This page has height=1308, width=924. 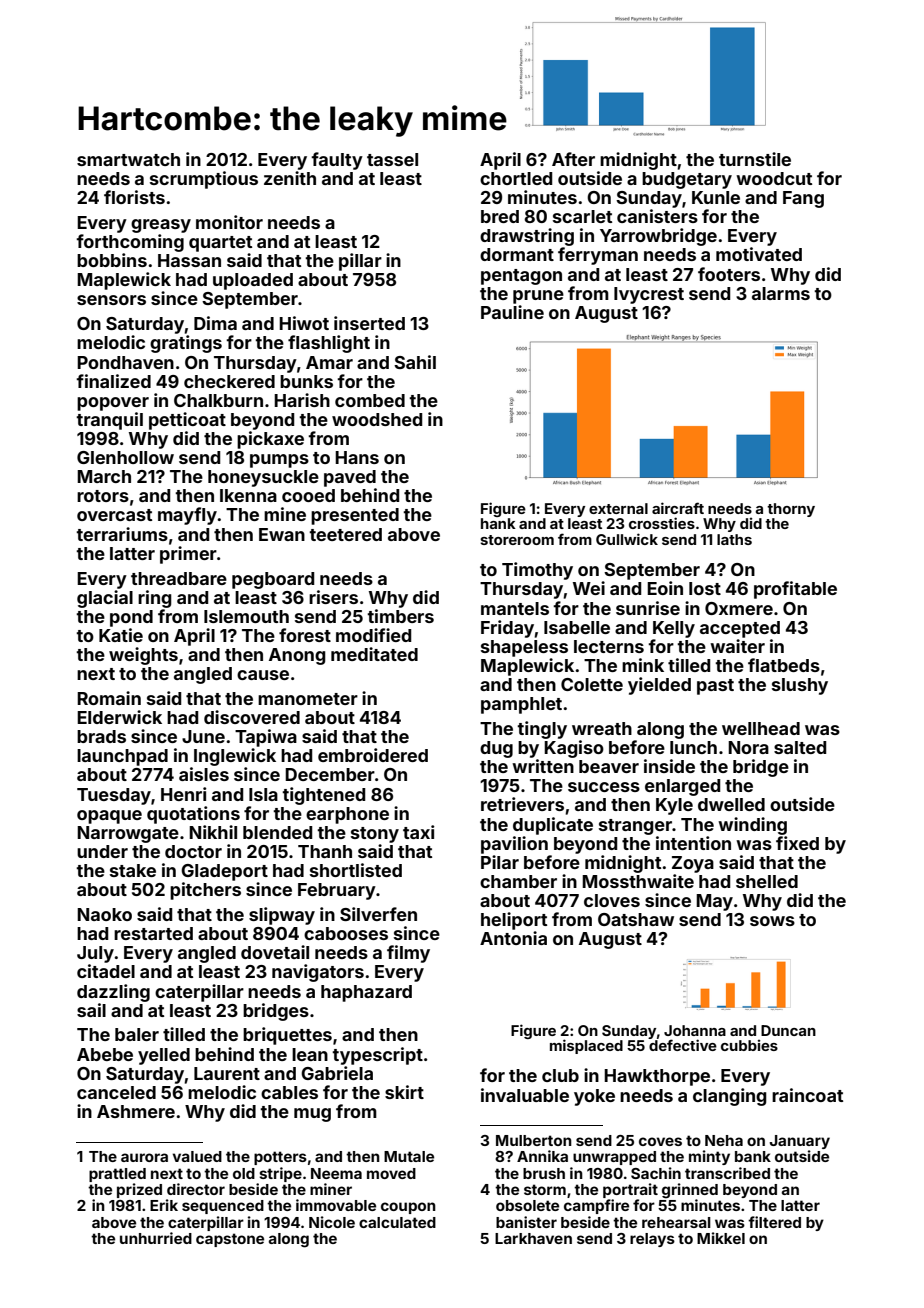 What do you see at coordinates (137, 1034) in the page?
I see `baler` at bounding box center [137, 1034].
